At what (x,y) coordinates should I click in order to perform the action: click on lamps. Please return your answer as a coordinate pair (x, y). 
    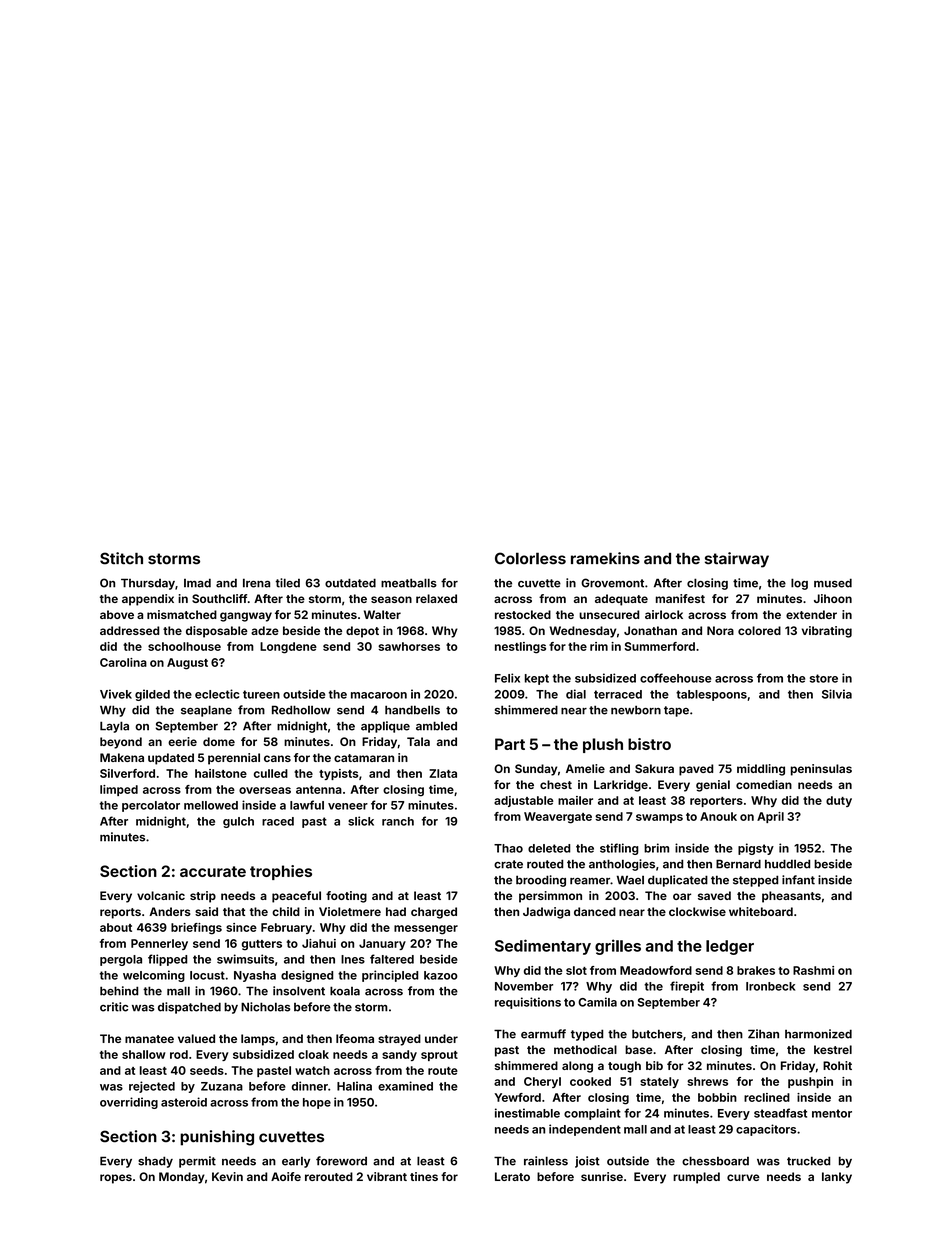
    Looking at the image, I should click on (258, 1040).
